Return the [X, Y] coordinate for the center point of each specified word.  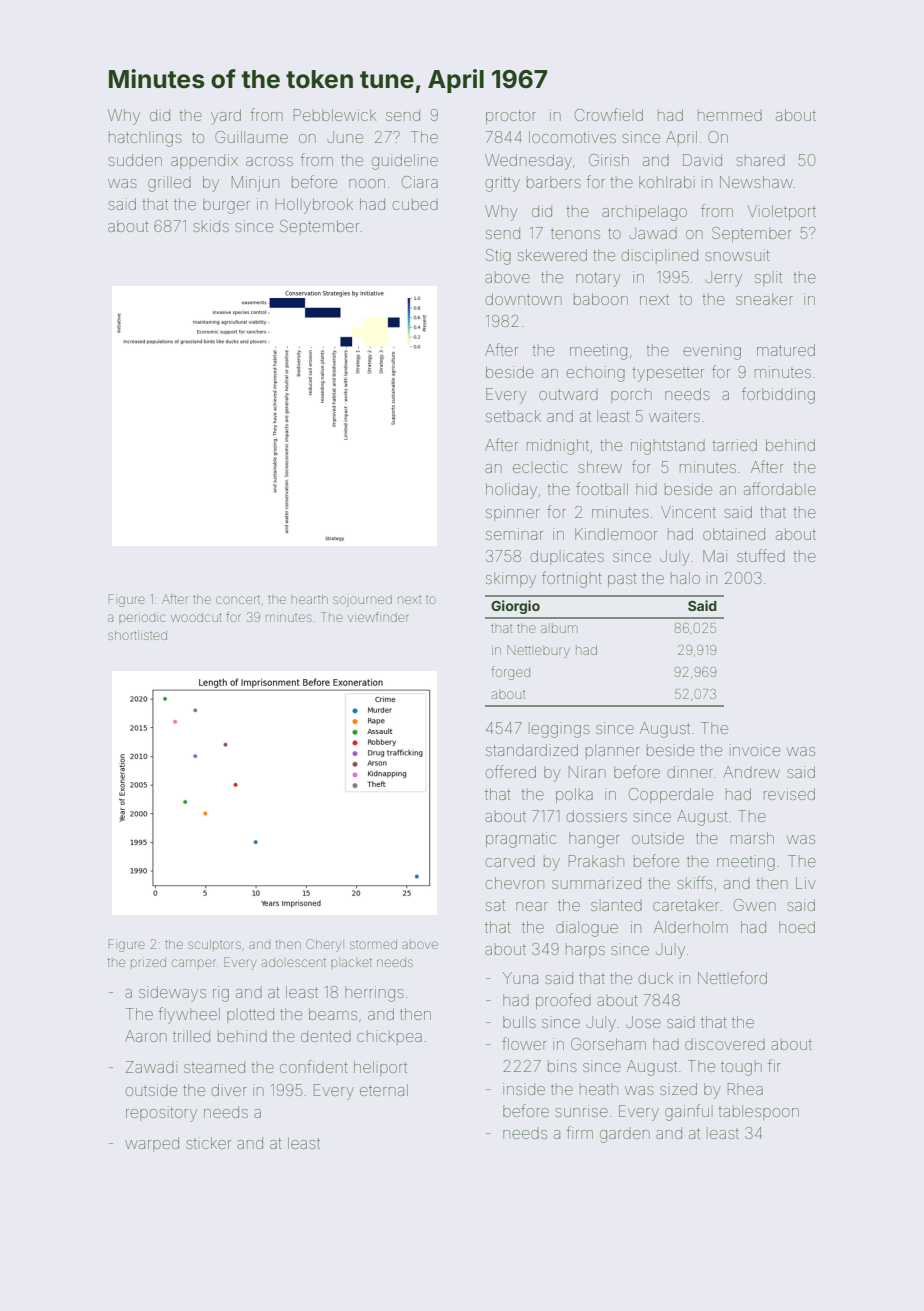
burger [226, 206]
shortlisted [137, 635]
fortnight [572, 579]
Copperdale [671, 795]
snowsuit [737, 255]
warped [152, 1144]
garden [625, 1135]
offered [511, 771]
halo [685, 578]
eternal [384, 1090]
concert [238, 599]
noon [367, 183]
